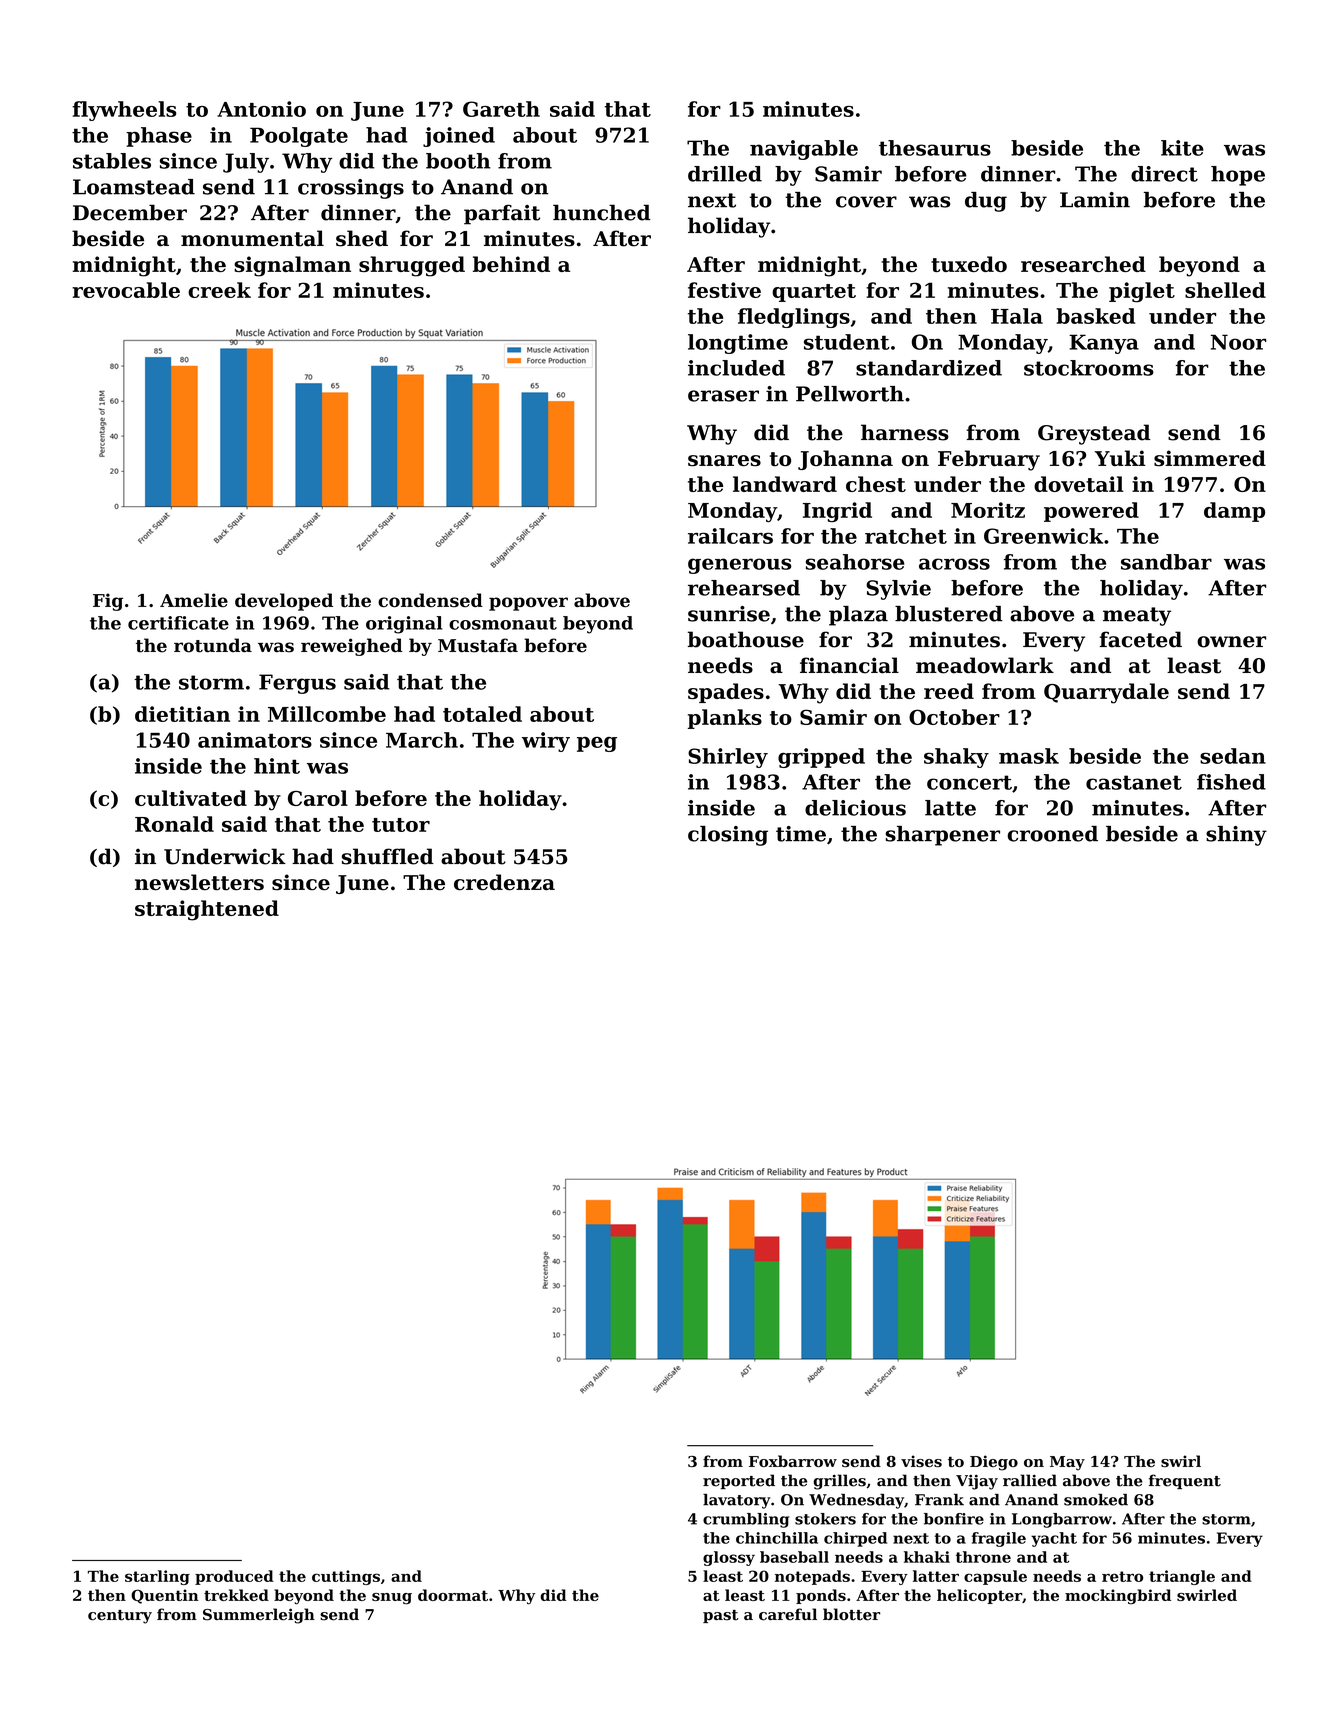 This screenshot has width=1338, height=1731. I want to click on shaky, so click(956, 758).
